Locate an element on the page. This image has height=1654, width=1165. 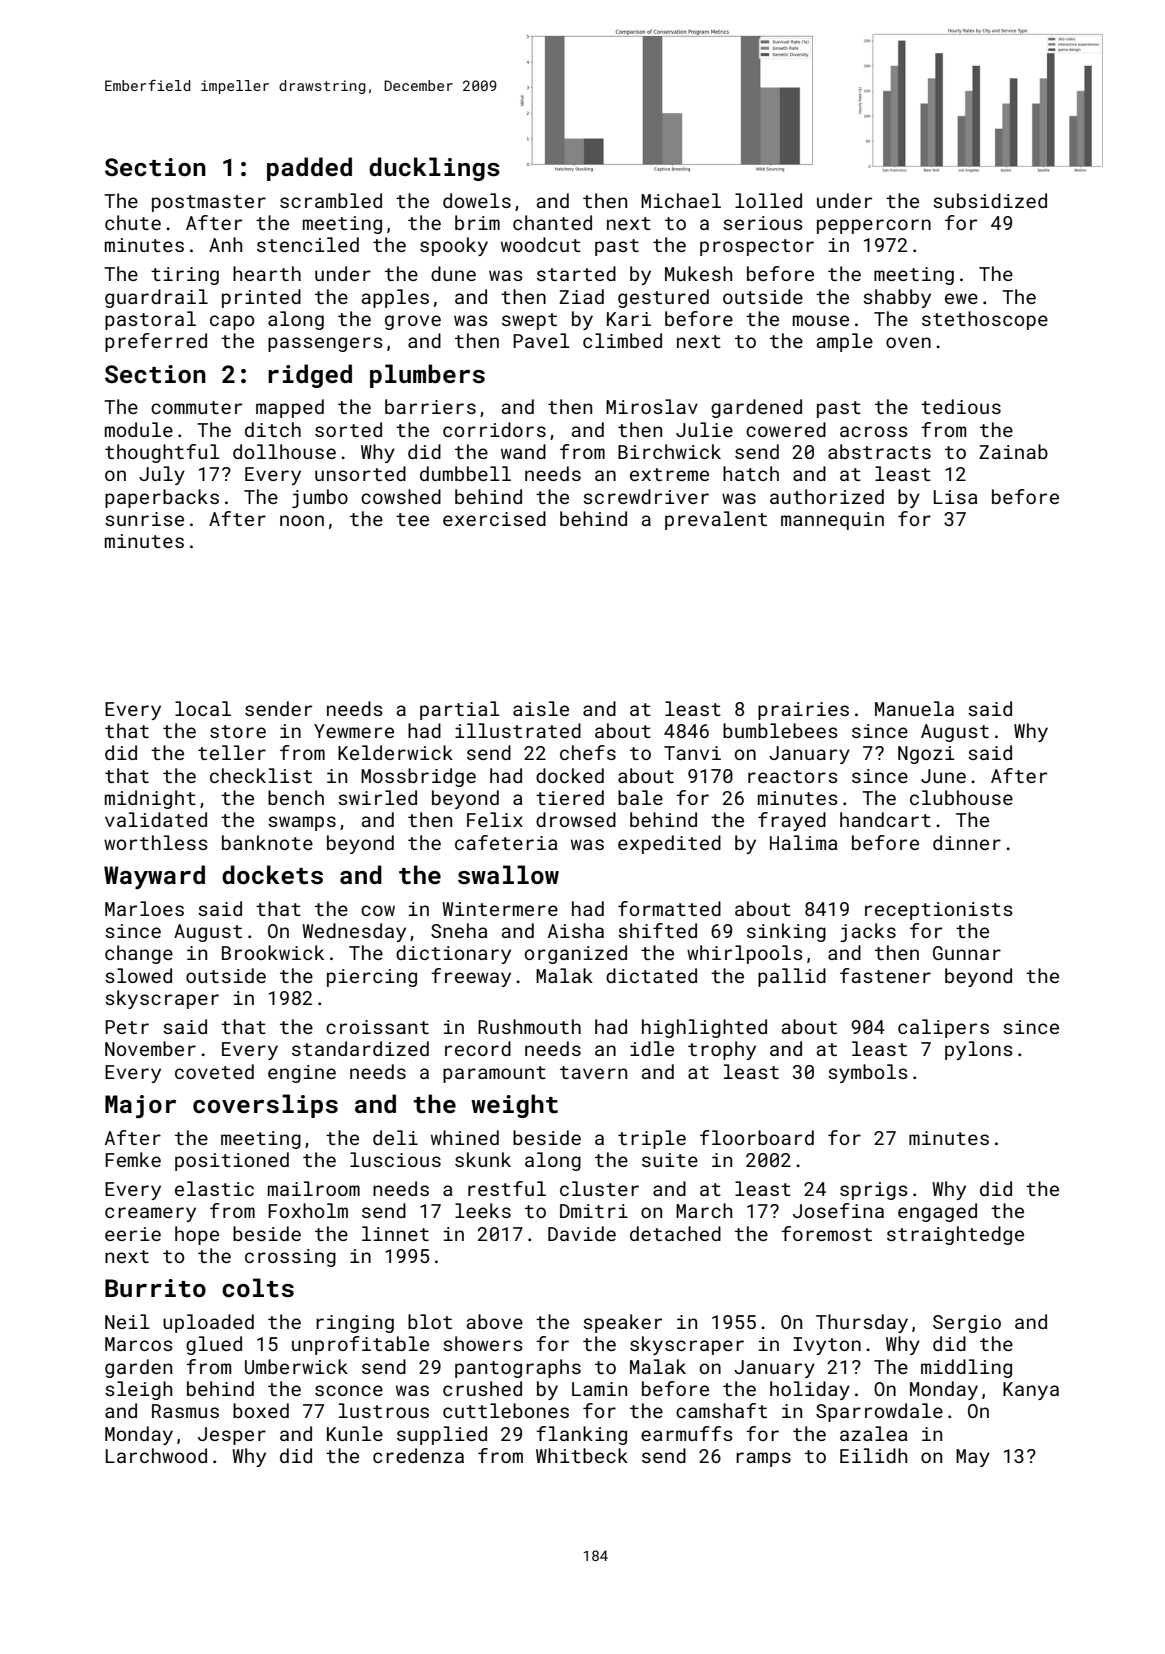
freeway is located at coordinates (471, 977).
